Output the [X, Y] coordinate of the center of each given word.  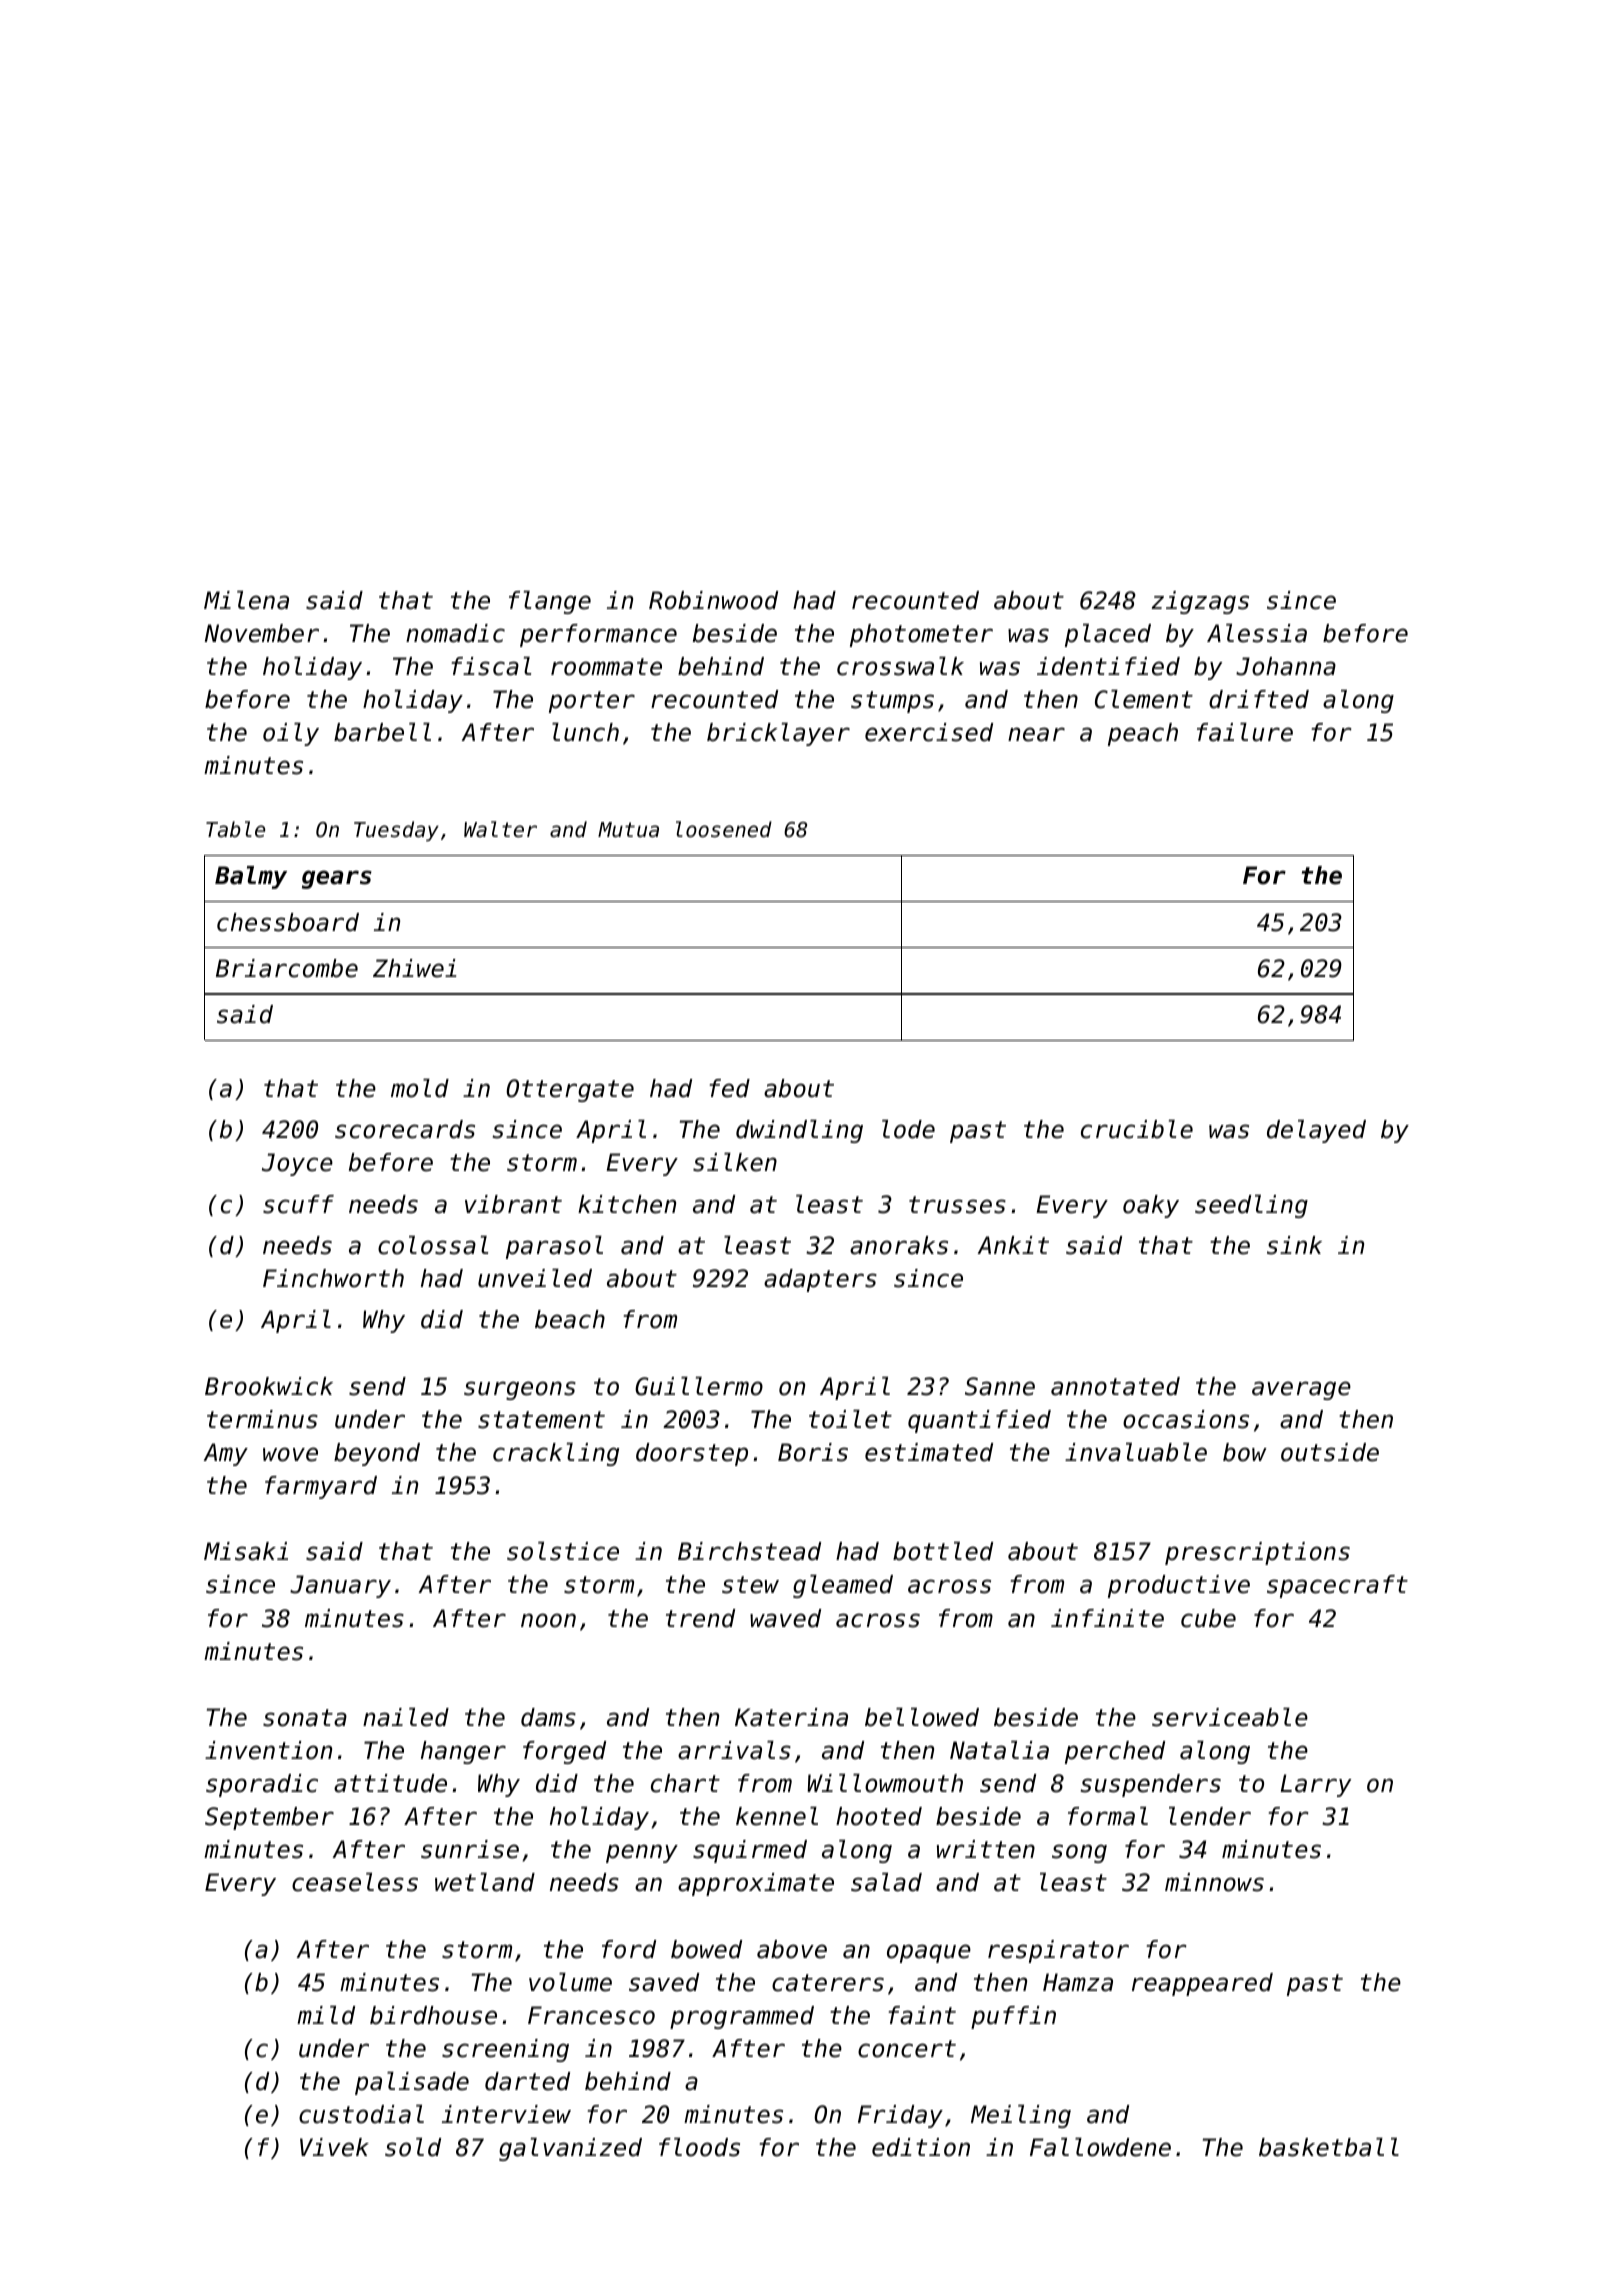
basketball [1329, 2147]
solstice [563, 1551]
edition [921, 2147]
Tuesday [396, 831]
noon [548, 1620]
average [1301, 1390]
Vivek [334, 2147]
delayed [1316, 1131]
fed [730, 1088]
